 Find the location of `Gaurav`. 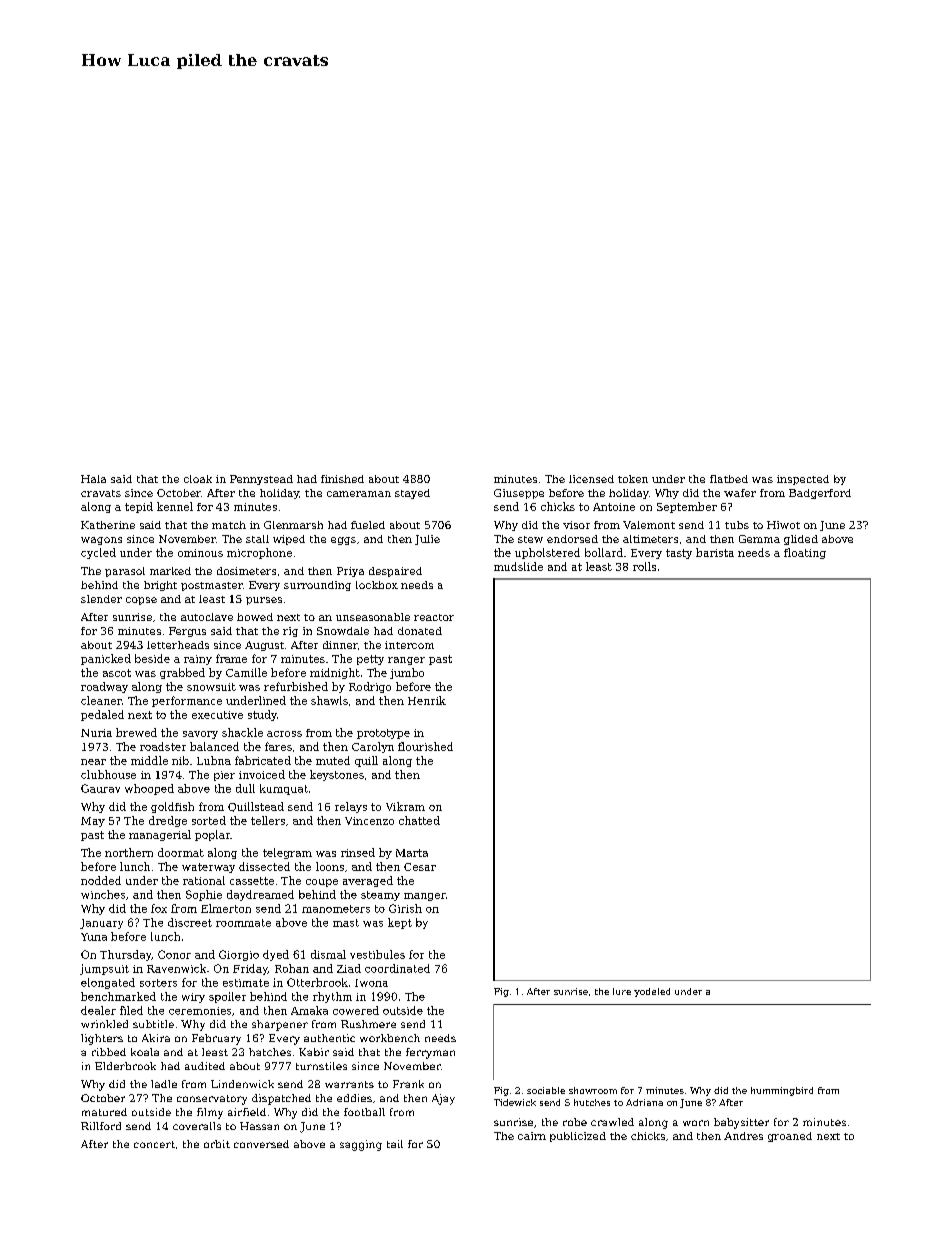

Gaurav is located at coordinates (100, 788).
